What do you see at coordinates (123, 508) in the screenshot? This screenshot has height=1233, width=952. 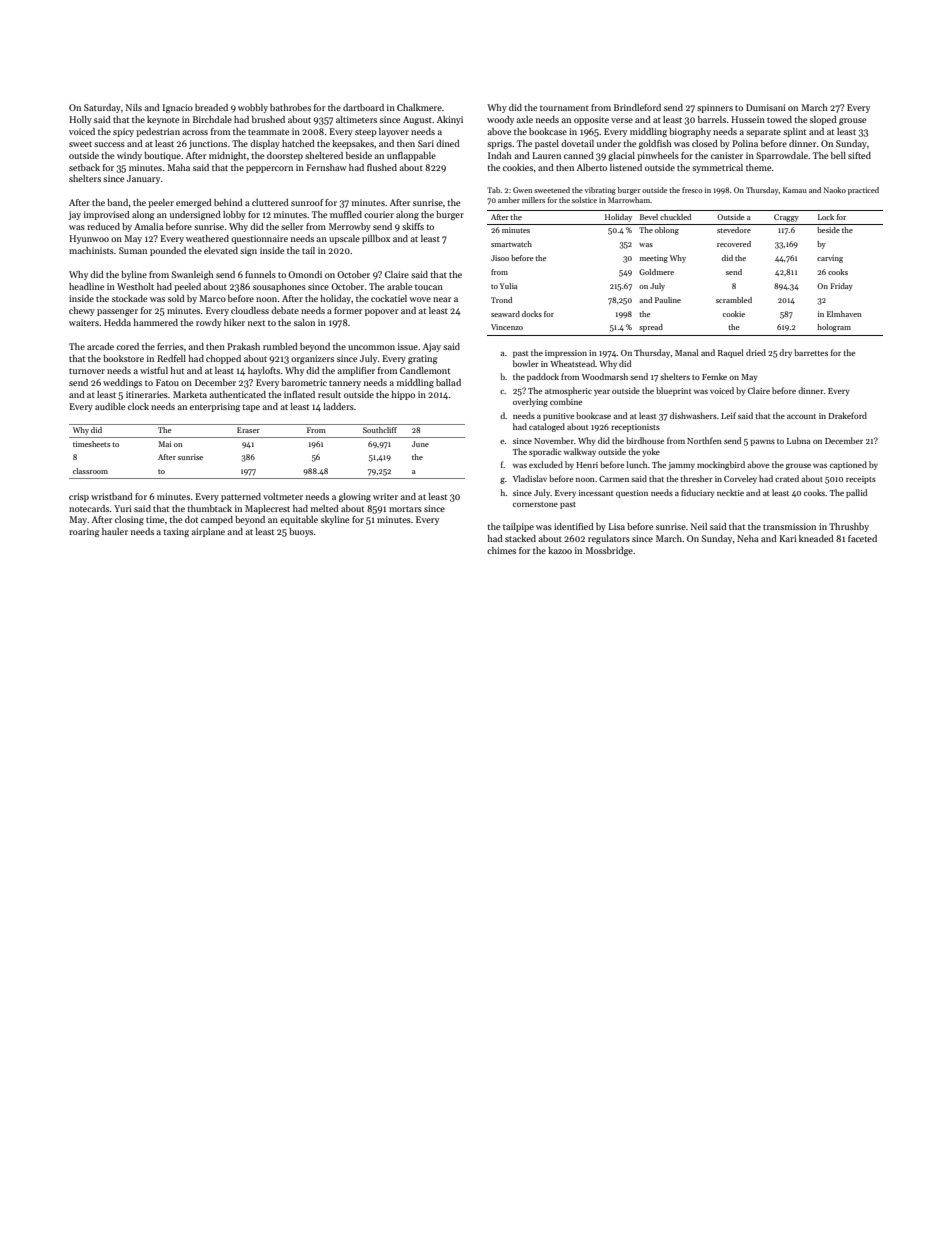 I see `Yuri` at bounding box center [123, 508].
